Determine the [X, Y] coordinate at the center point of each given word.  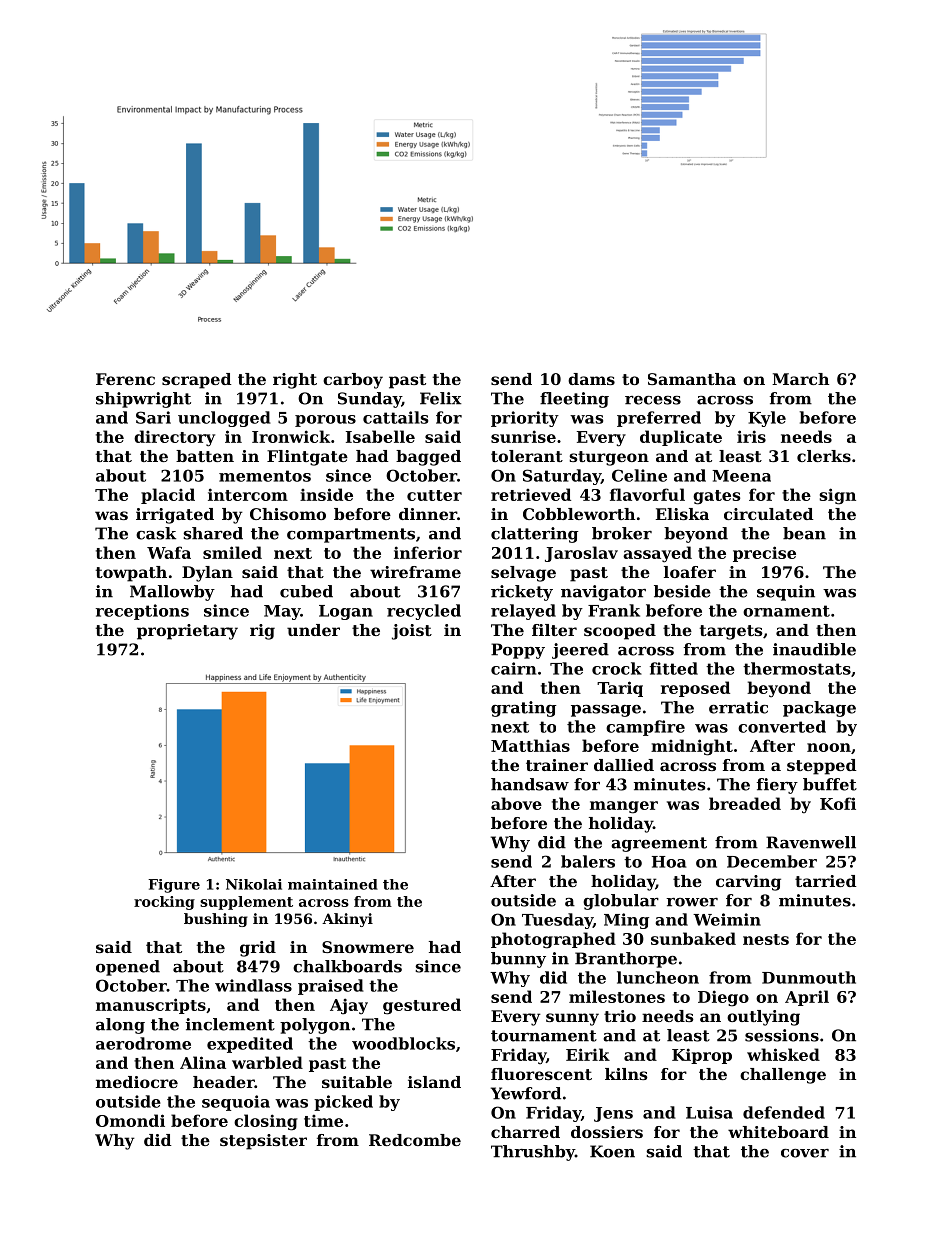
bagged [428, 458]
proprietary [187, 632]
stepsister [263, 1142]
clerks [824, 456]
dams [591, 379]
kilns [626, 1074]
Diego [723, 998]
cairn [513, 668]
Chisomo [288, 514]
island [434, 1082]
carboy [353, 381]
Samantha [692, 379]
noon [829, 747]
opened [128, 968]
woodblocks [403, 1043]
